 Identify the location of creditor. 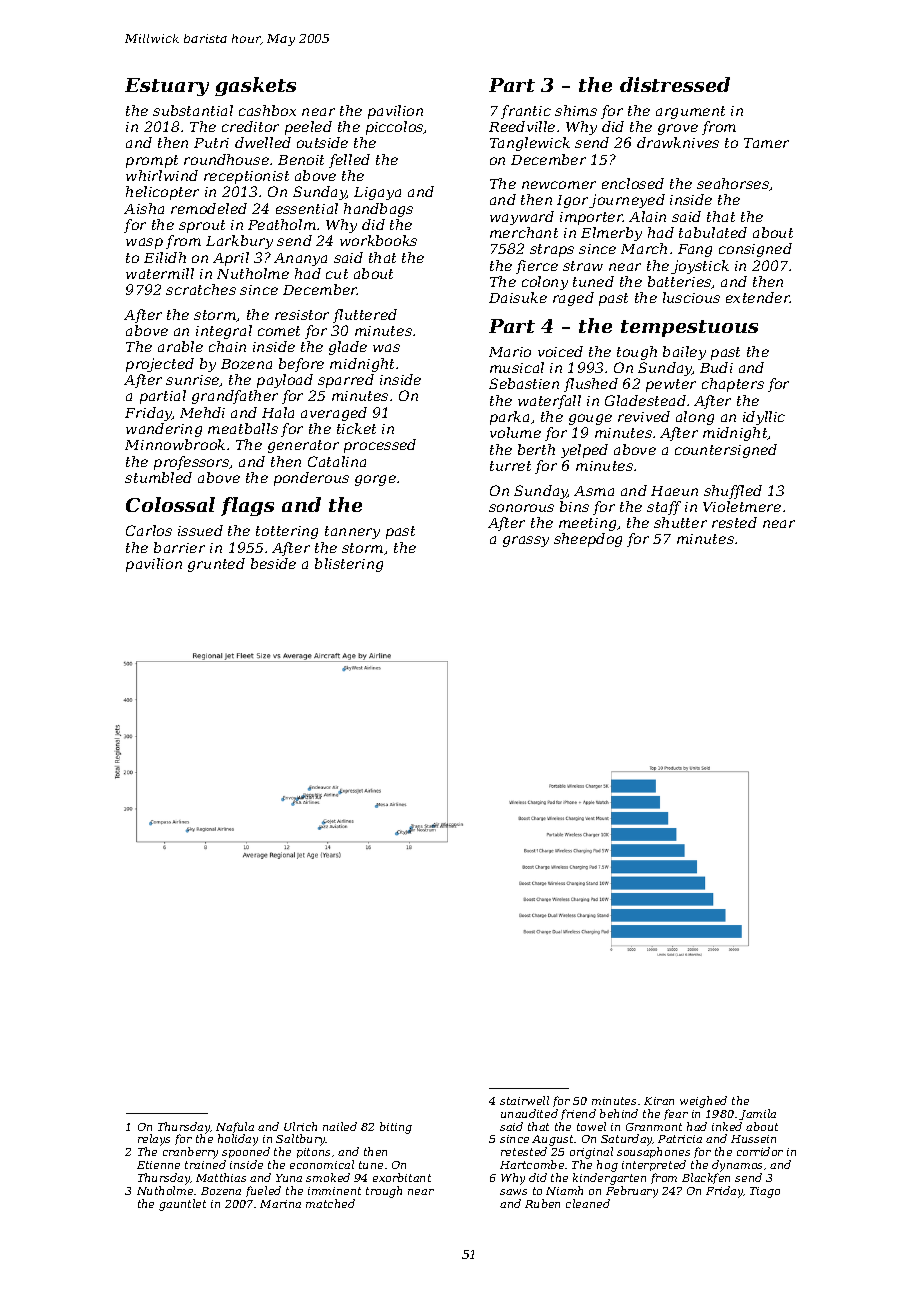
(250, 126).
